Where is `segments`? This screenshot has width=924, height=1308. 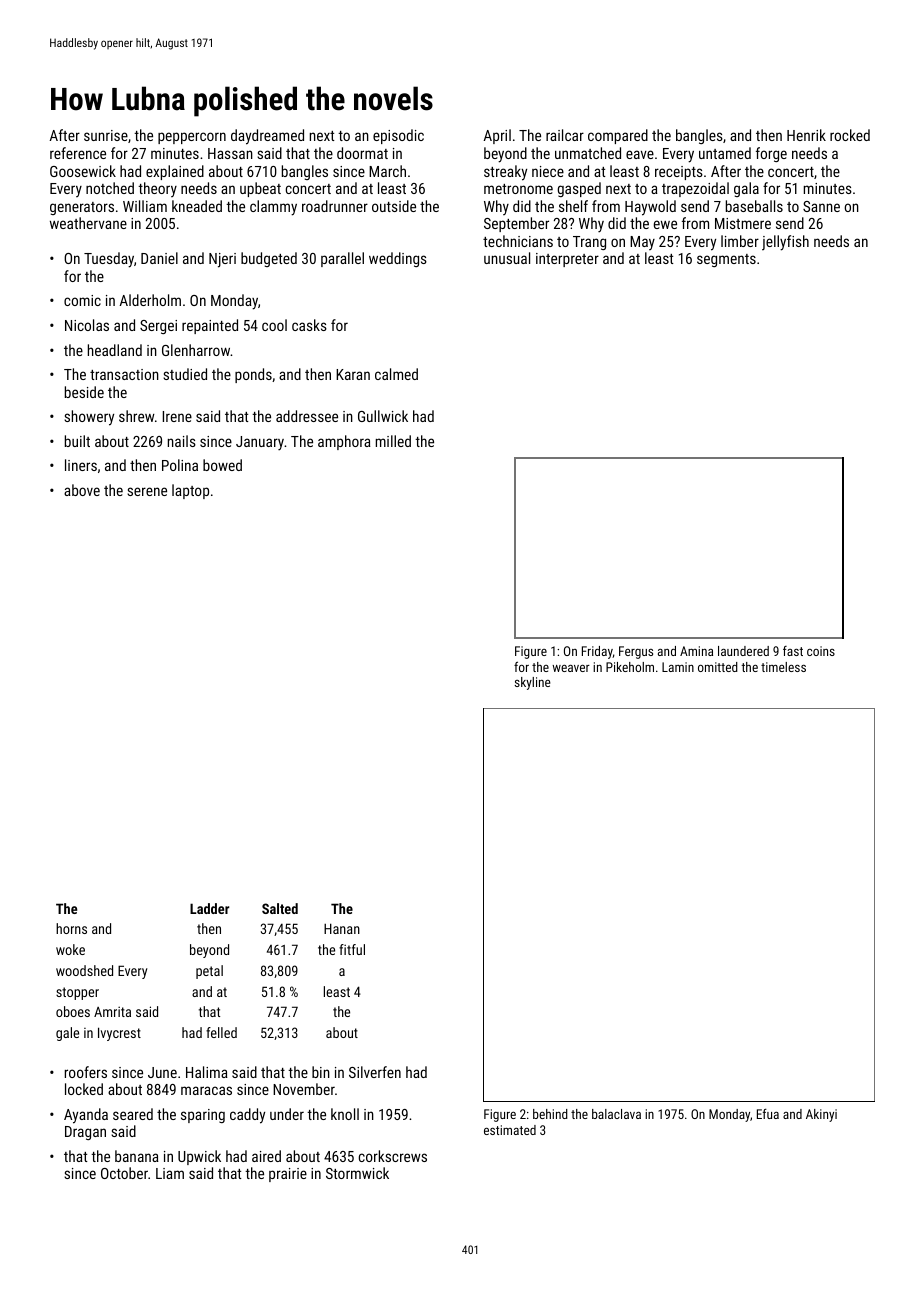
segments is located at coordinates (726, 260).
